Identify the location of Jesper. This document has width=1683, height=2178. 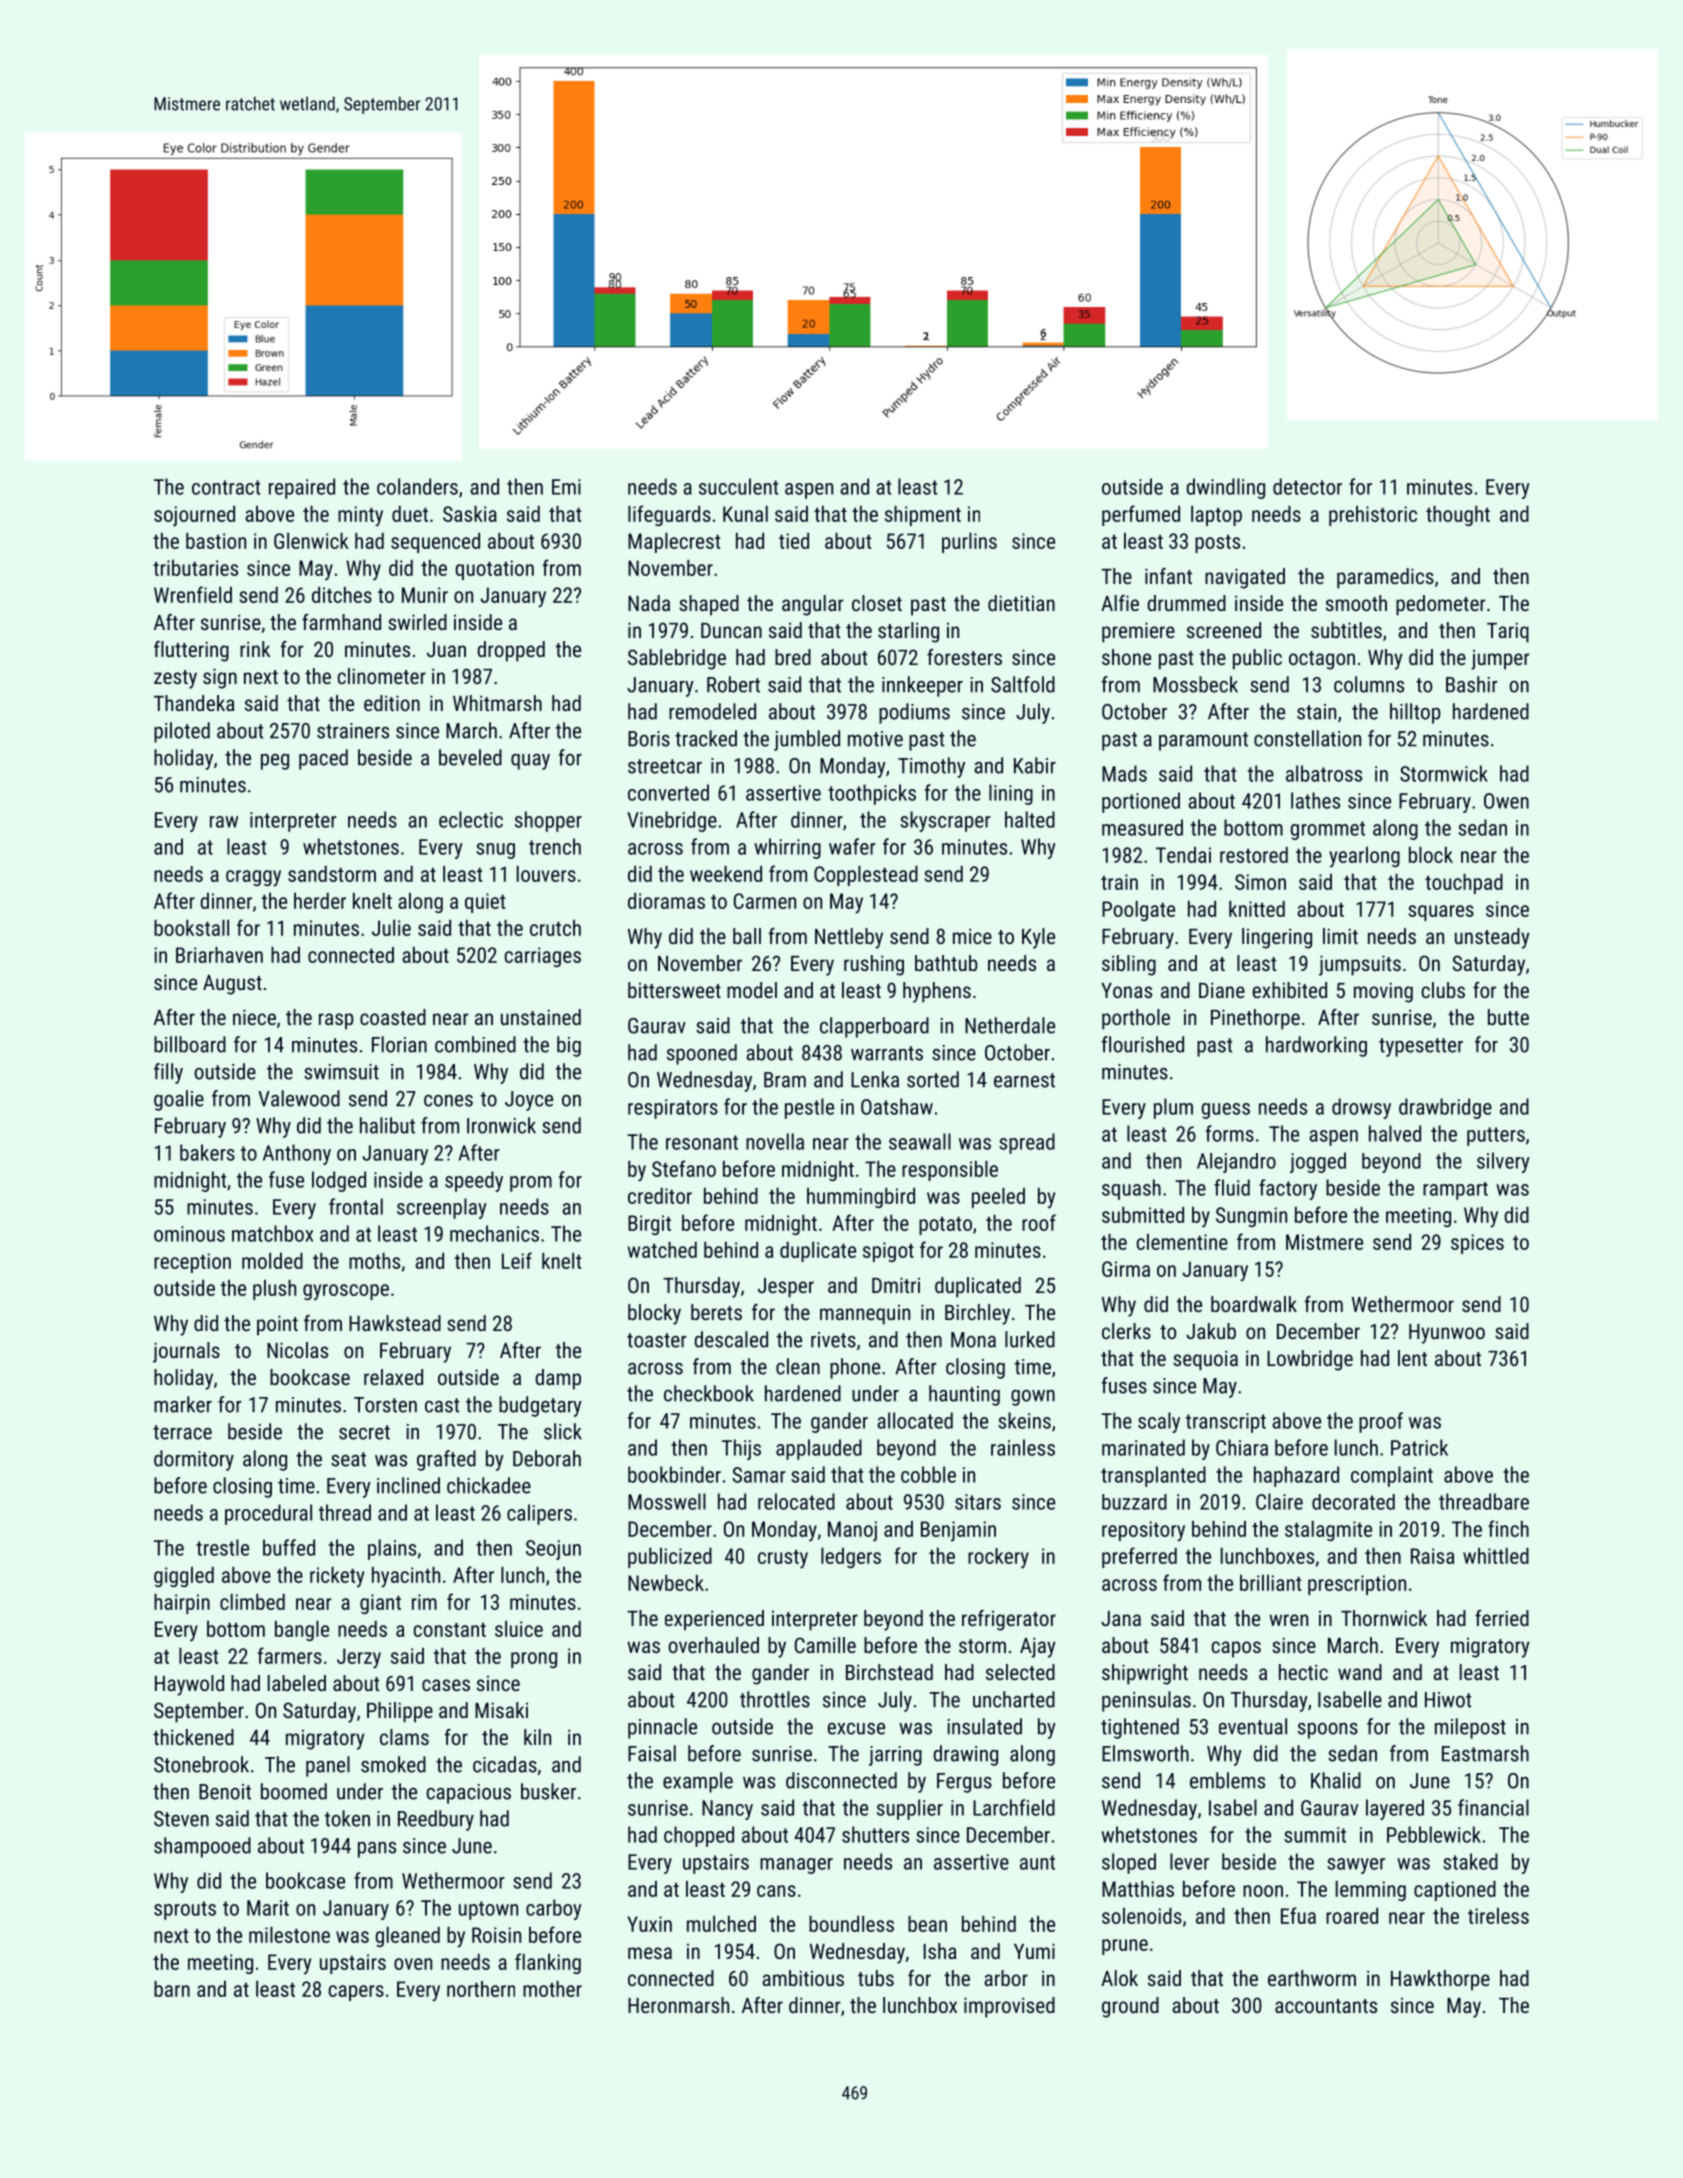
(786, 1288).
